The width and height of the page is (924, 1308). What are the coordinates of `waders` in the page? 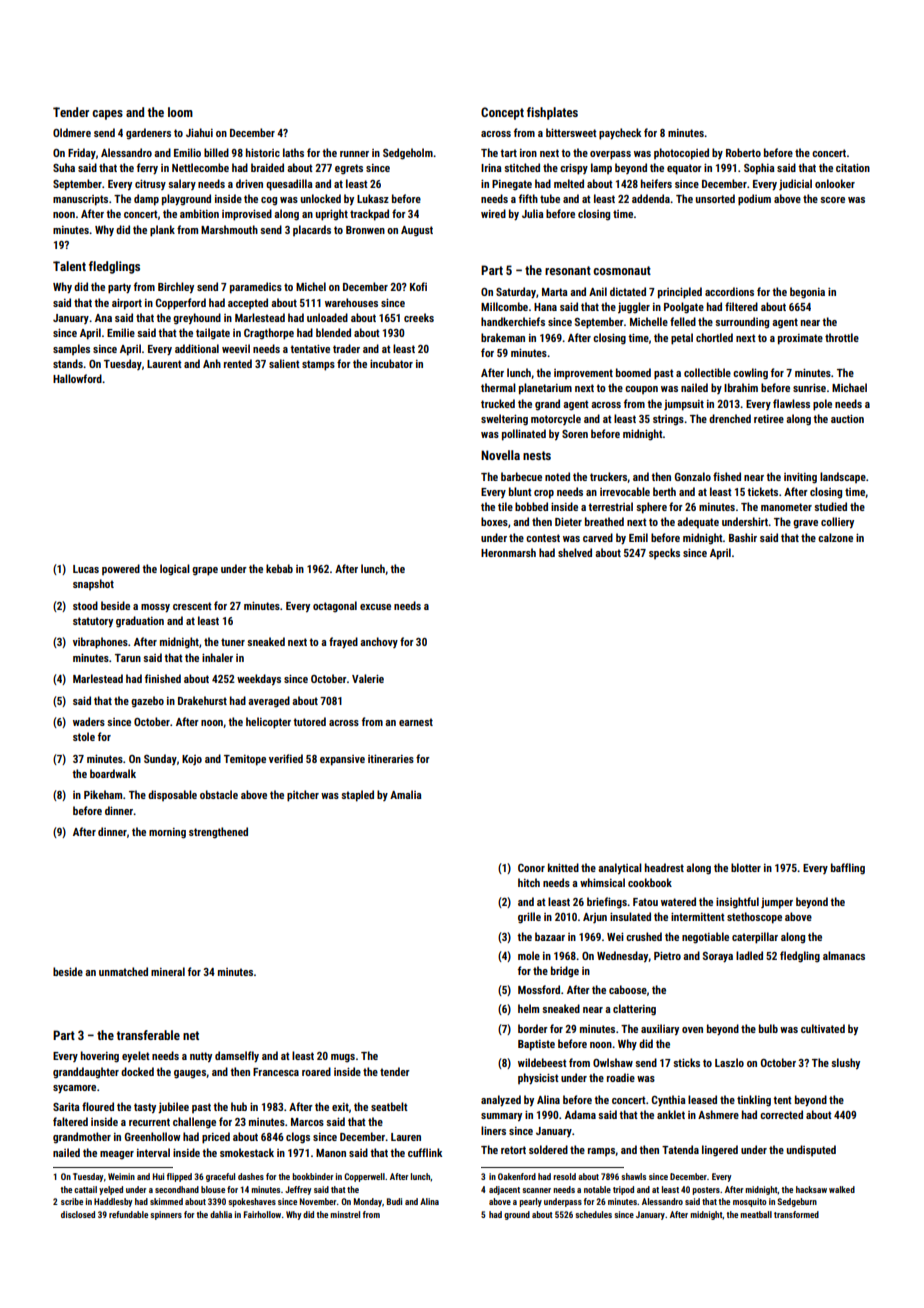 It's located at (89, 721).
